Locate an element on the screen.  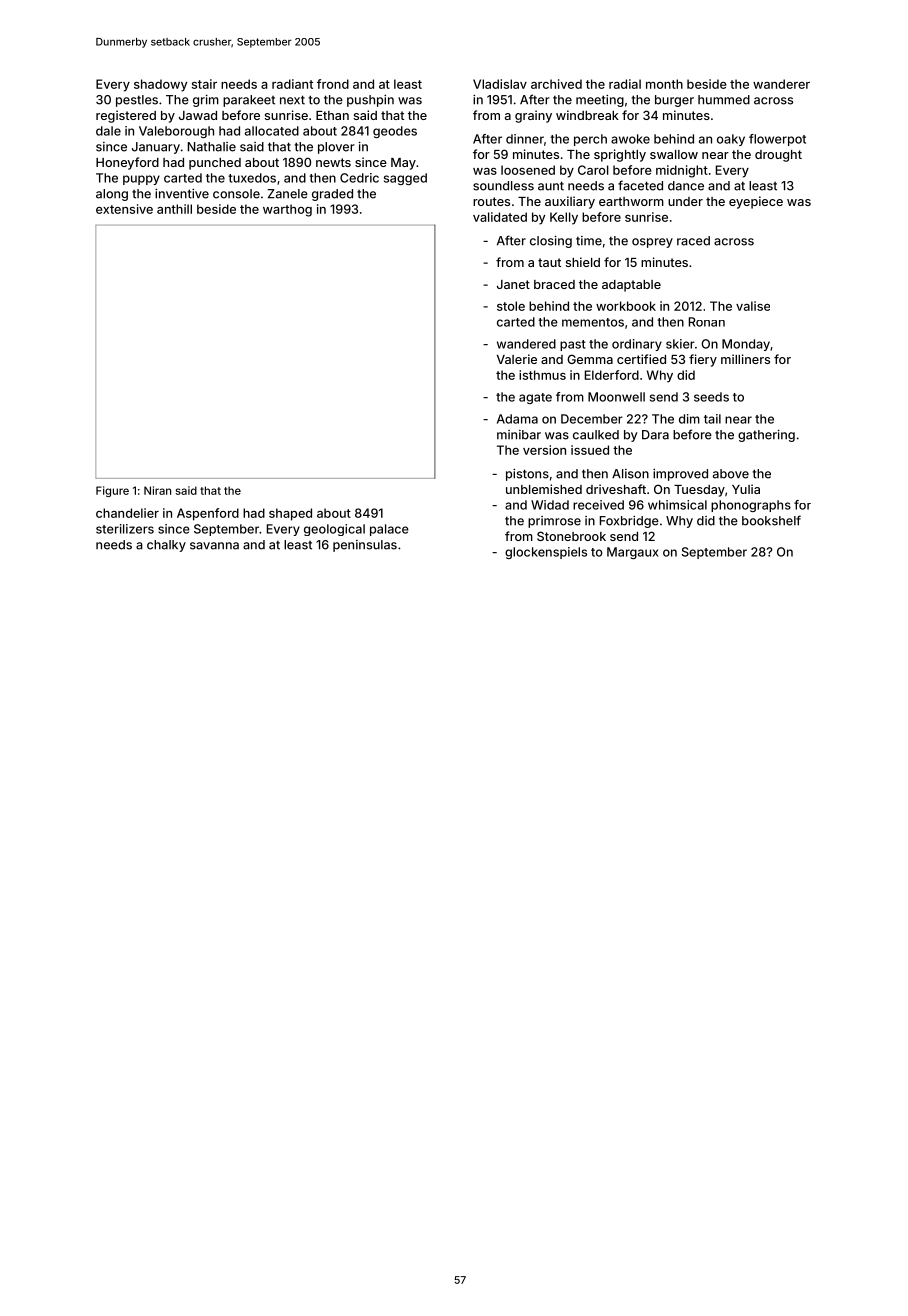
pushpin is located at coordinates (370, 101).
